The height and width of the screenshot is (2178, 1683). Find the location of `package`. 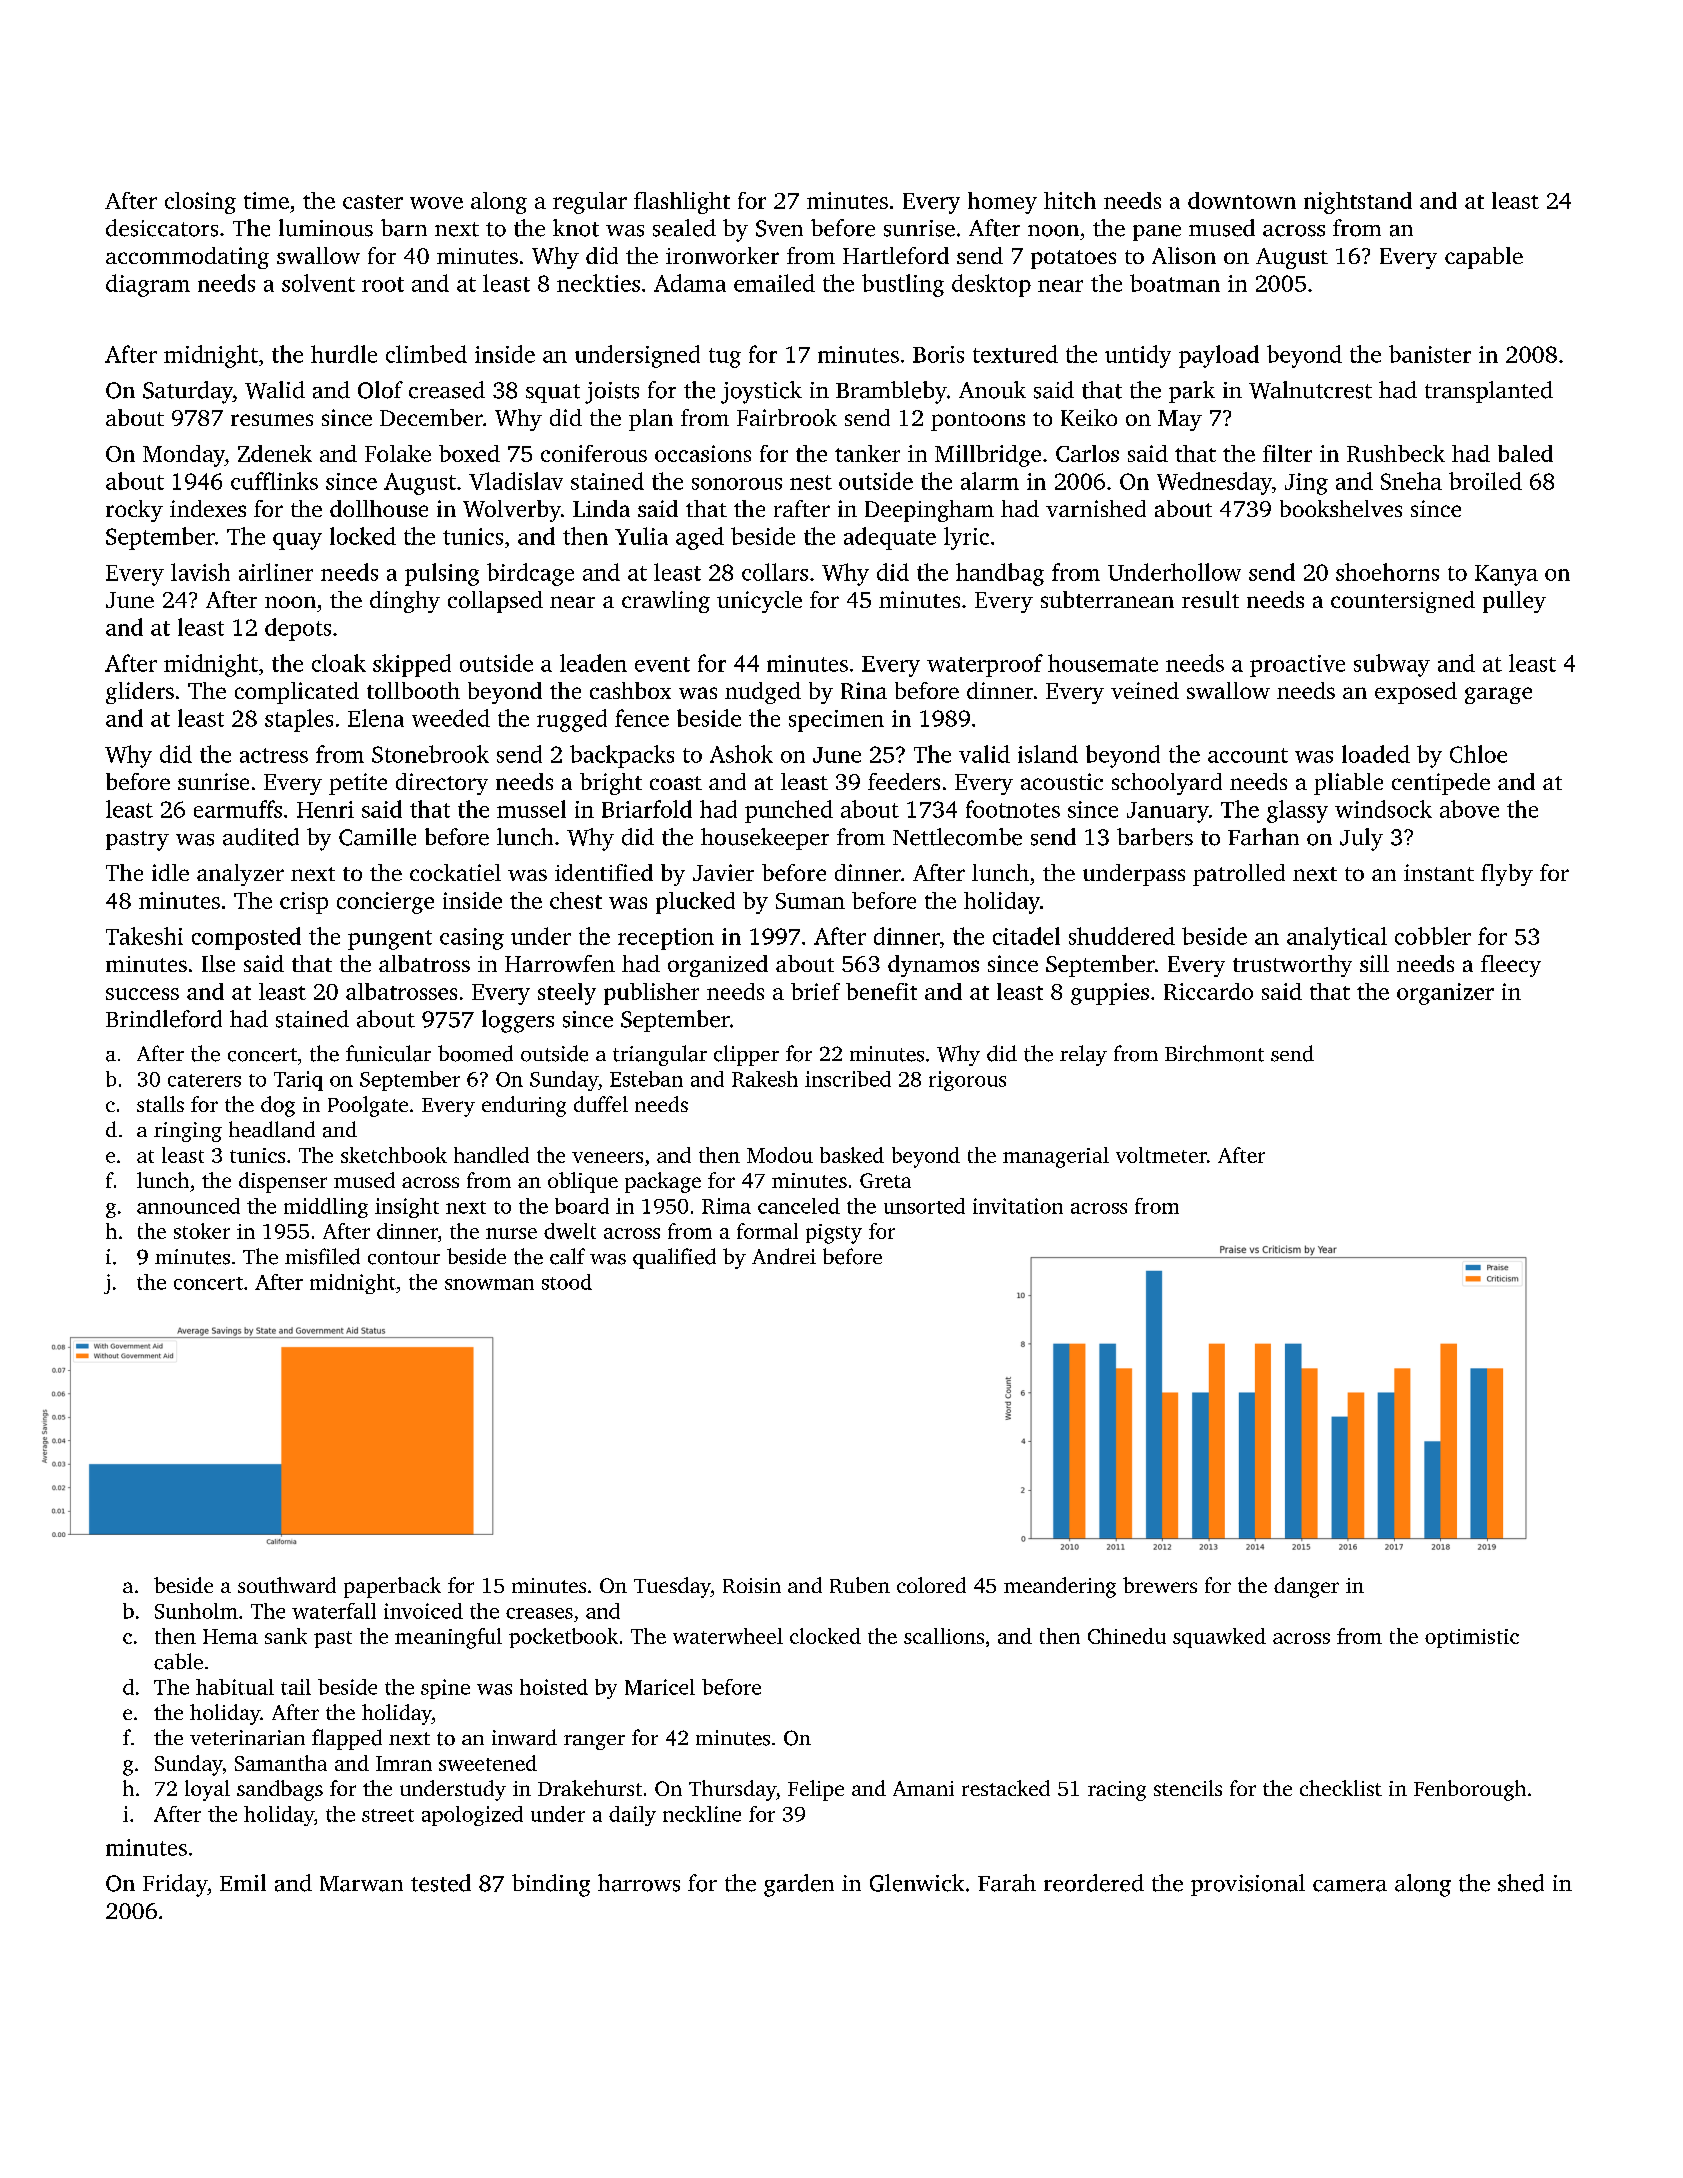

package is located at coordinates (663, 1182).
